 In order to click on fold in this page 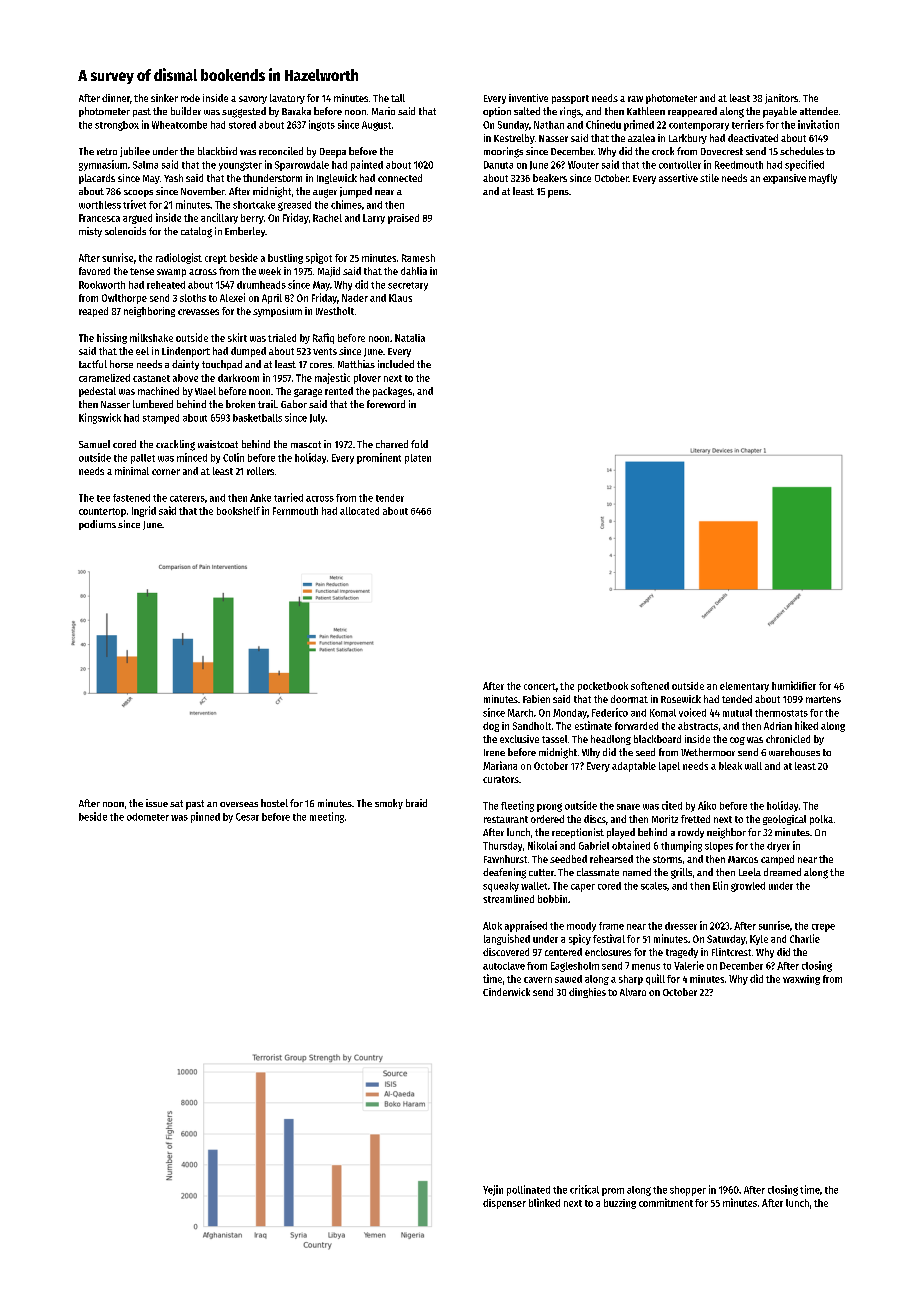, I will do `click(419, 444)`.
